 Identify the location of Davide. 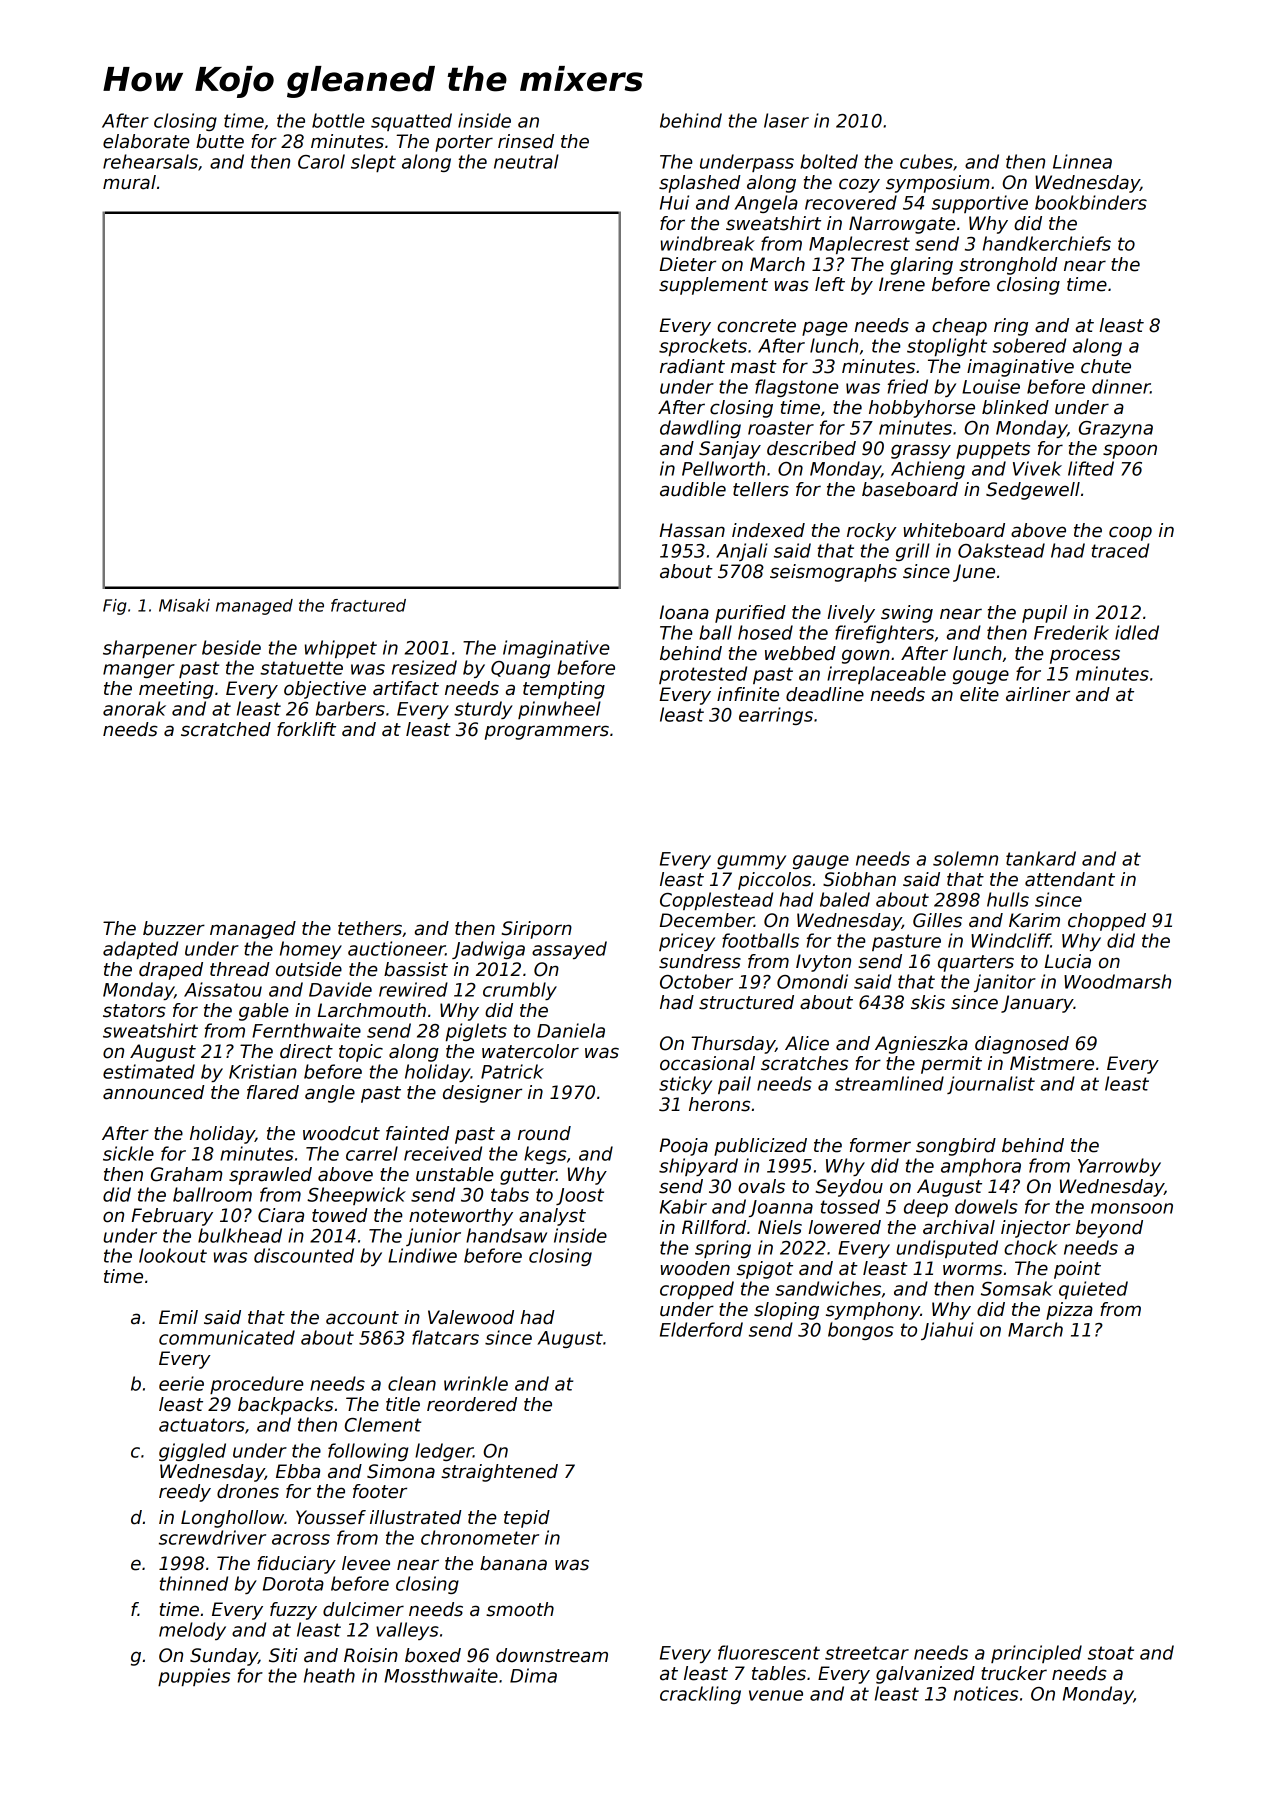
(340, 989).
